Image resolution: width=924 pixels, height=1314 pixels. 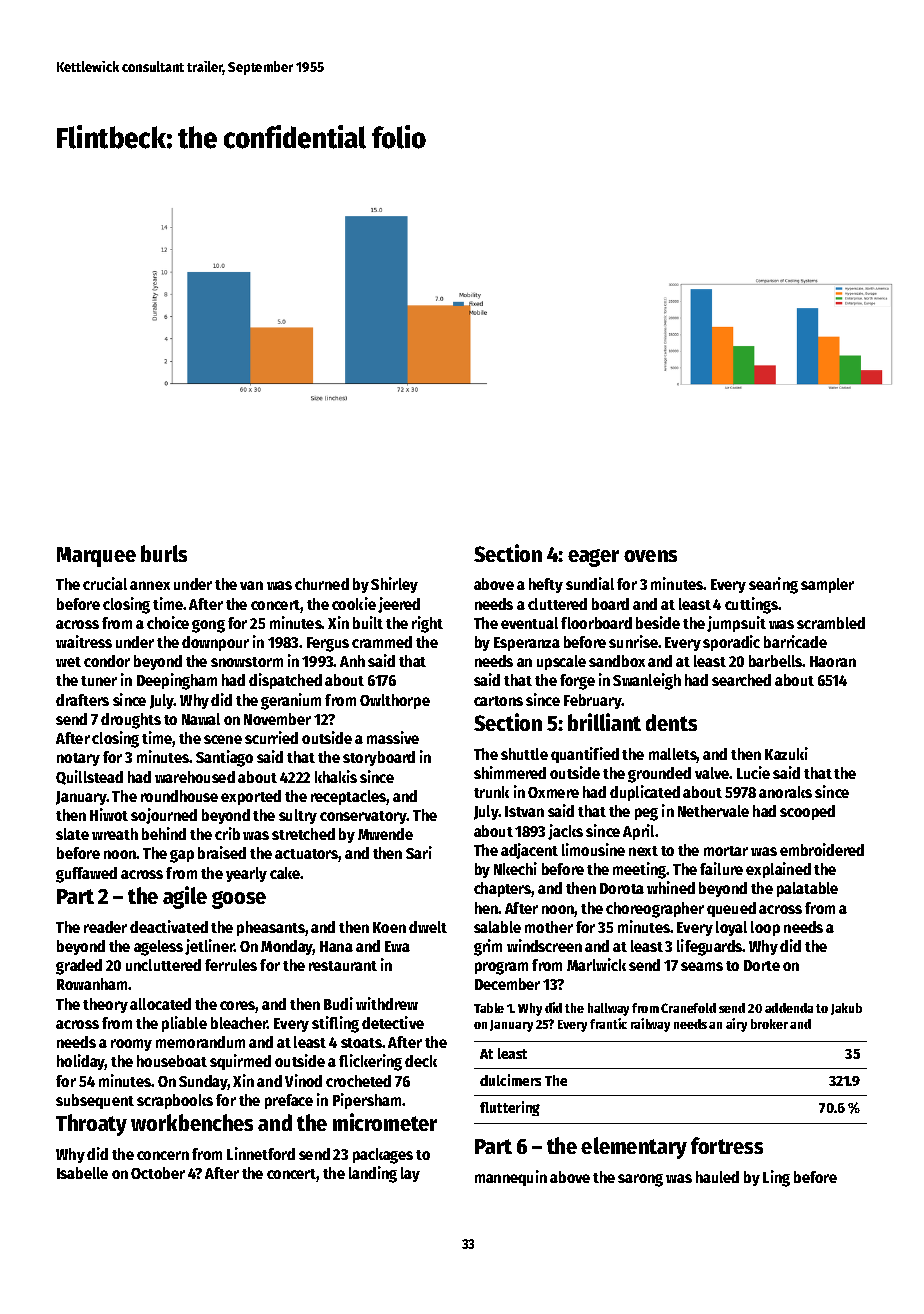 What do you see at coordinates (727, 1145) in the screenshot?
I see `fortress` at bounding box center [727, 1145].
